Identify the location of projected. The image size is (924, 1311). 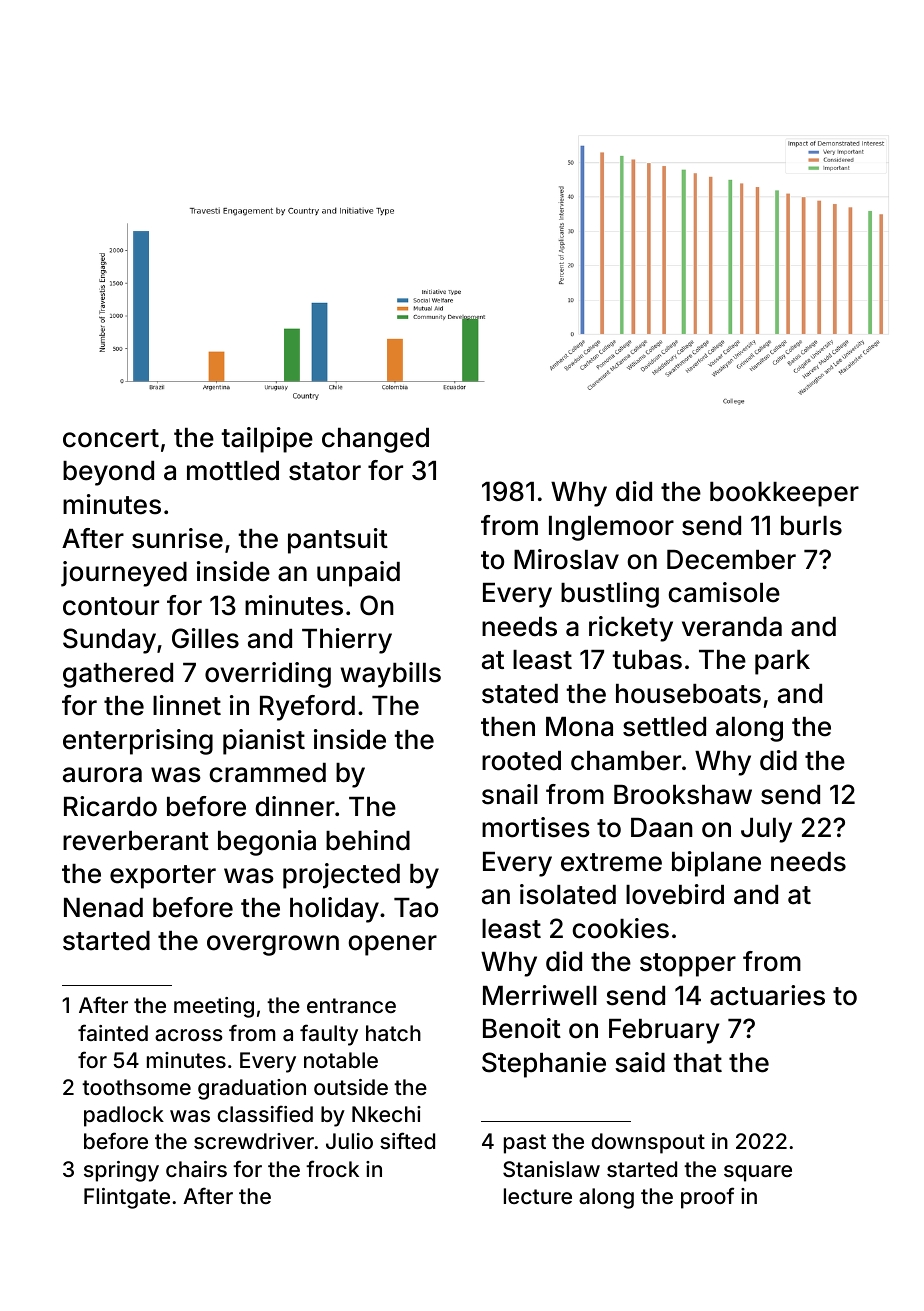
(341, 876).
